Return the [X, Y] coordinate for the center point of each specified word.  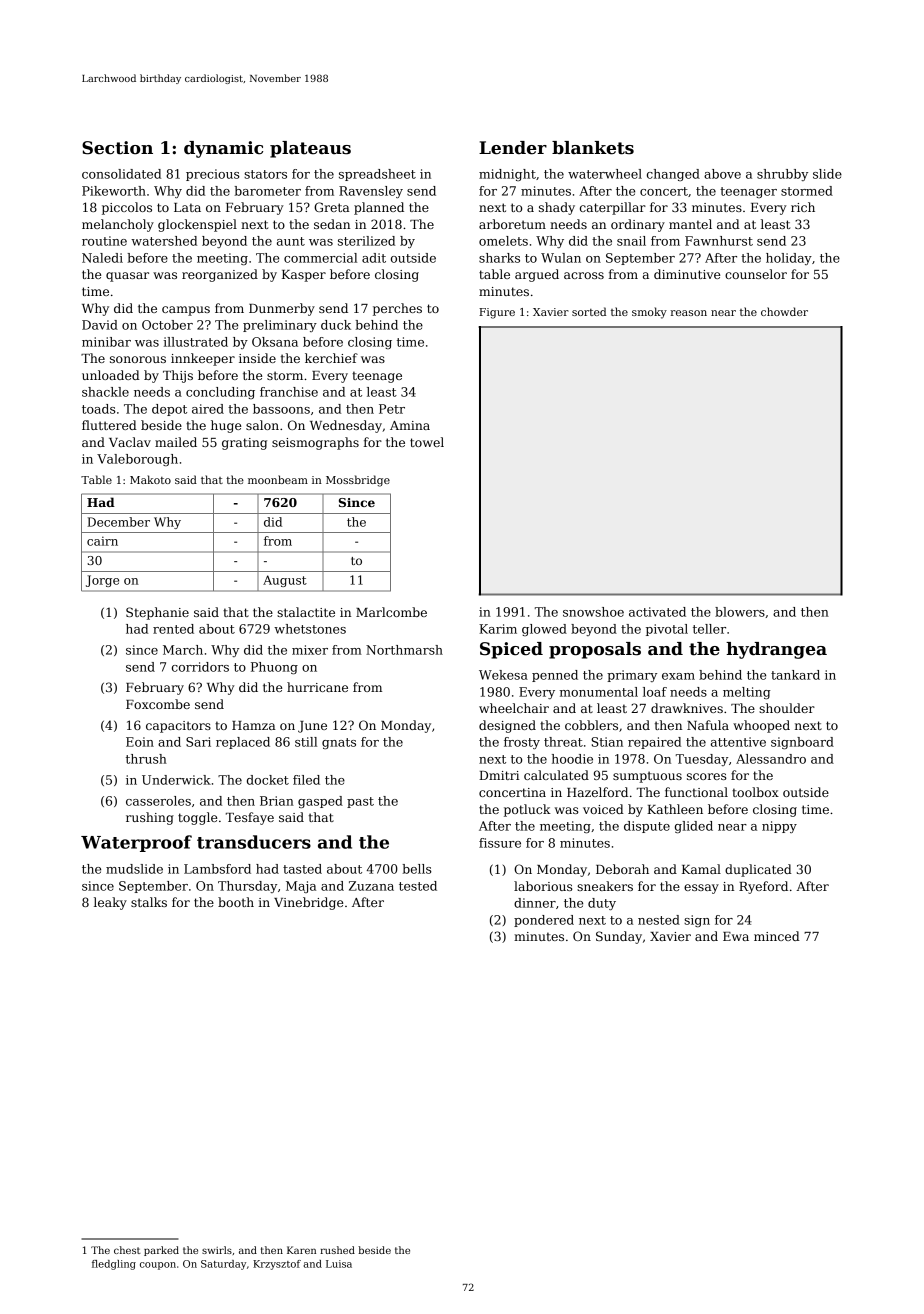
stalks [149, 902]
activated [657, 612]
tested [418, 886]
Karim [498, 629]
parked [161, 1251]
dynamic [223, 149]
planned [379, 208]
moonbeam [278, 479]
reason [689, 313]
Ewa [736, 936]
